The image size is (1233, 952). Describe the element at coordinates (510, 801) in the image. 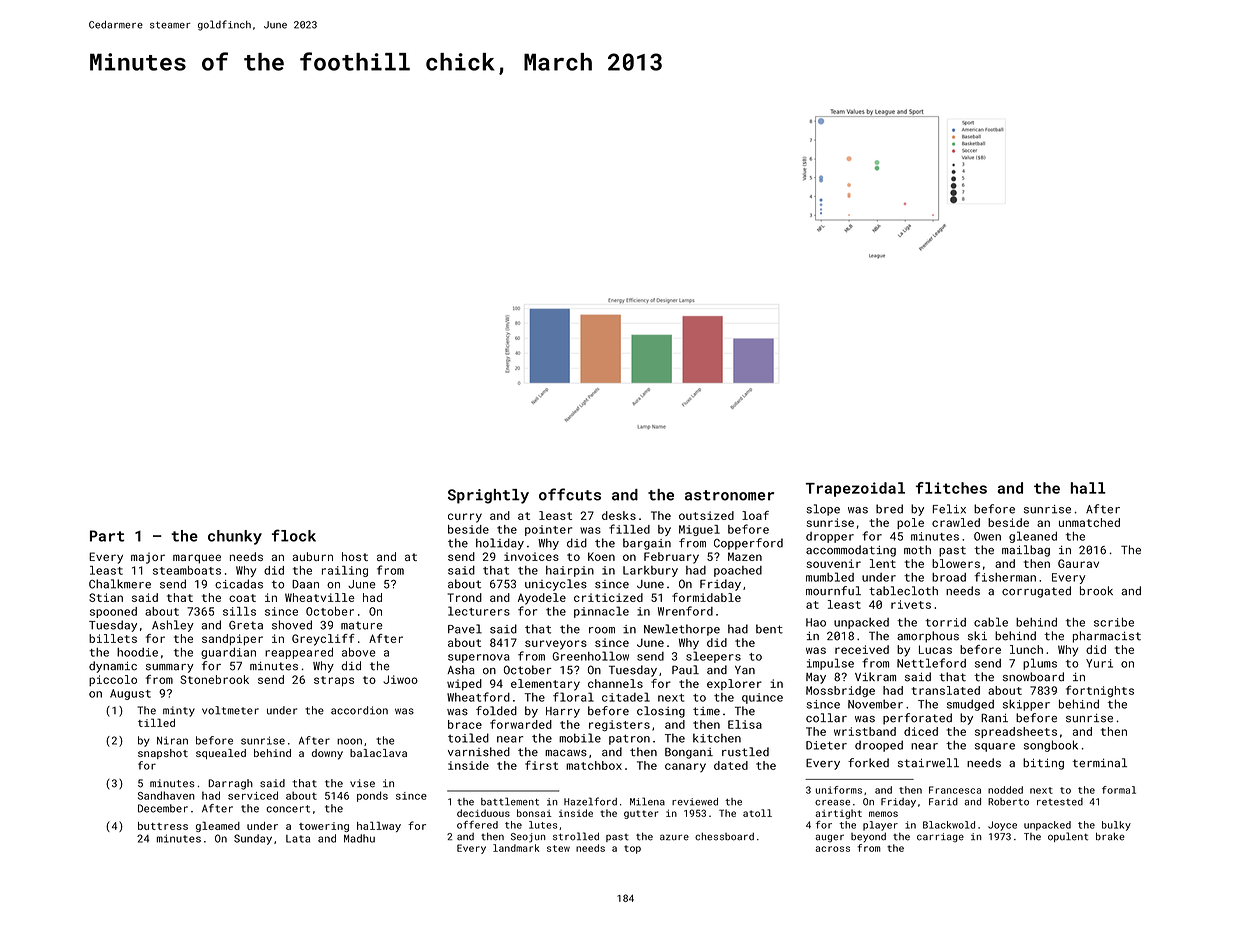

I see `battlement` at that location.
